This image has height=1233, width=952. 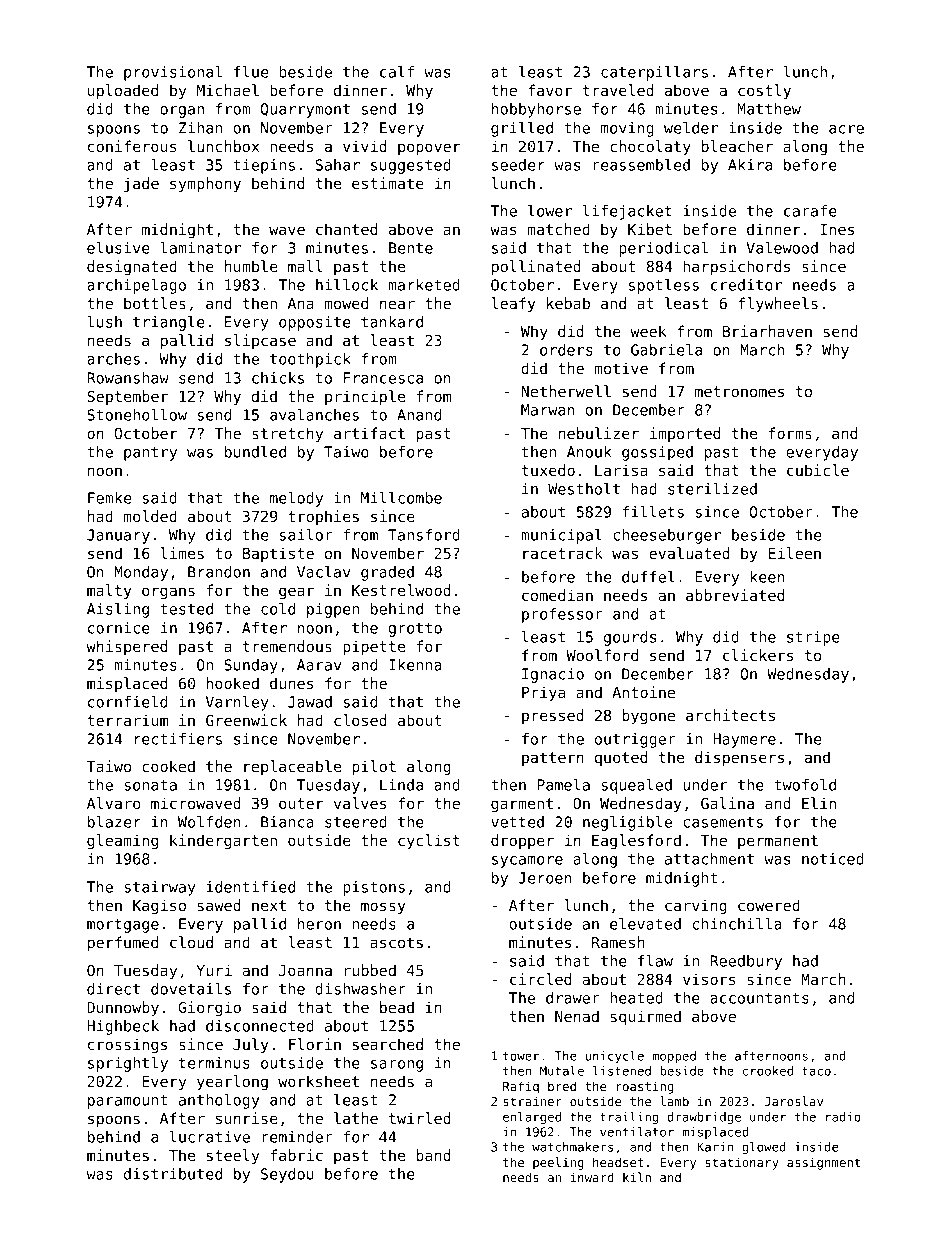 I want to click on Ikenna, so click(x=415, y=665).
